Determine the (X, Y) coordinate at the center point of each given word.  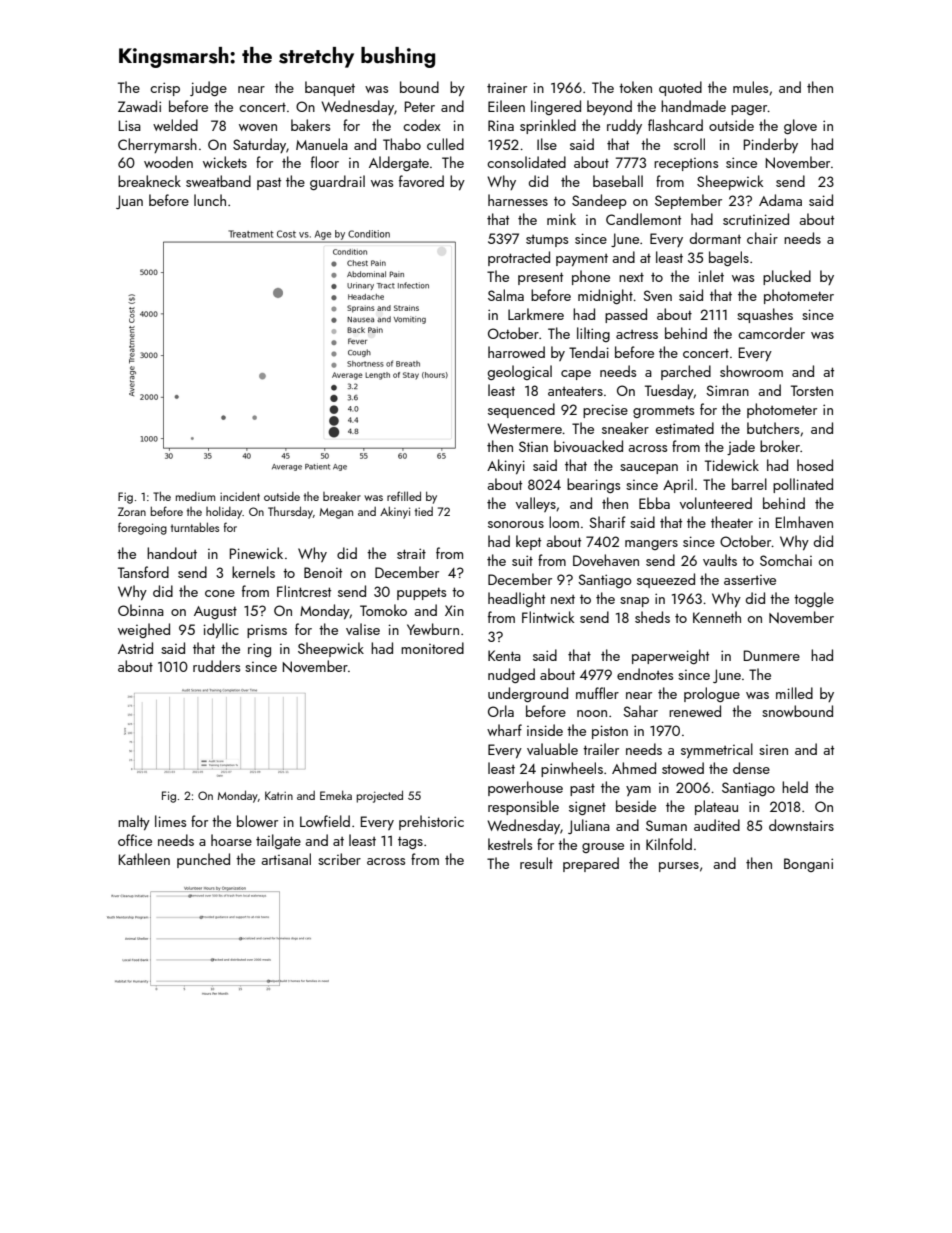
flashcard (675, 125)
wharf (504, 730)
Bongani (808, 865)
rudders (216, 666)
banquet (330, 88)
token (635, 87)
